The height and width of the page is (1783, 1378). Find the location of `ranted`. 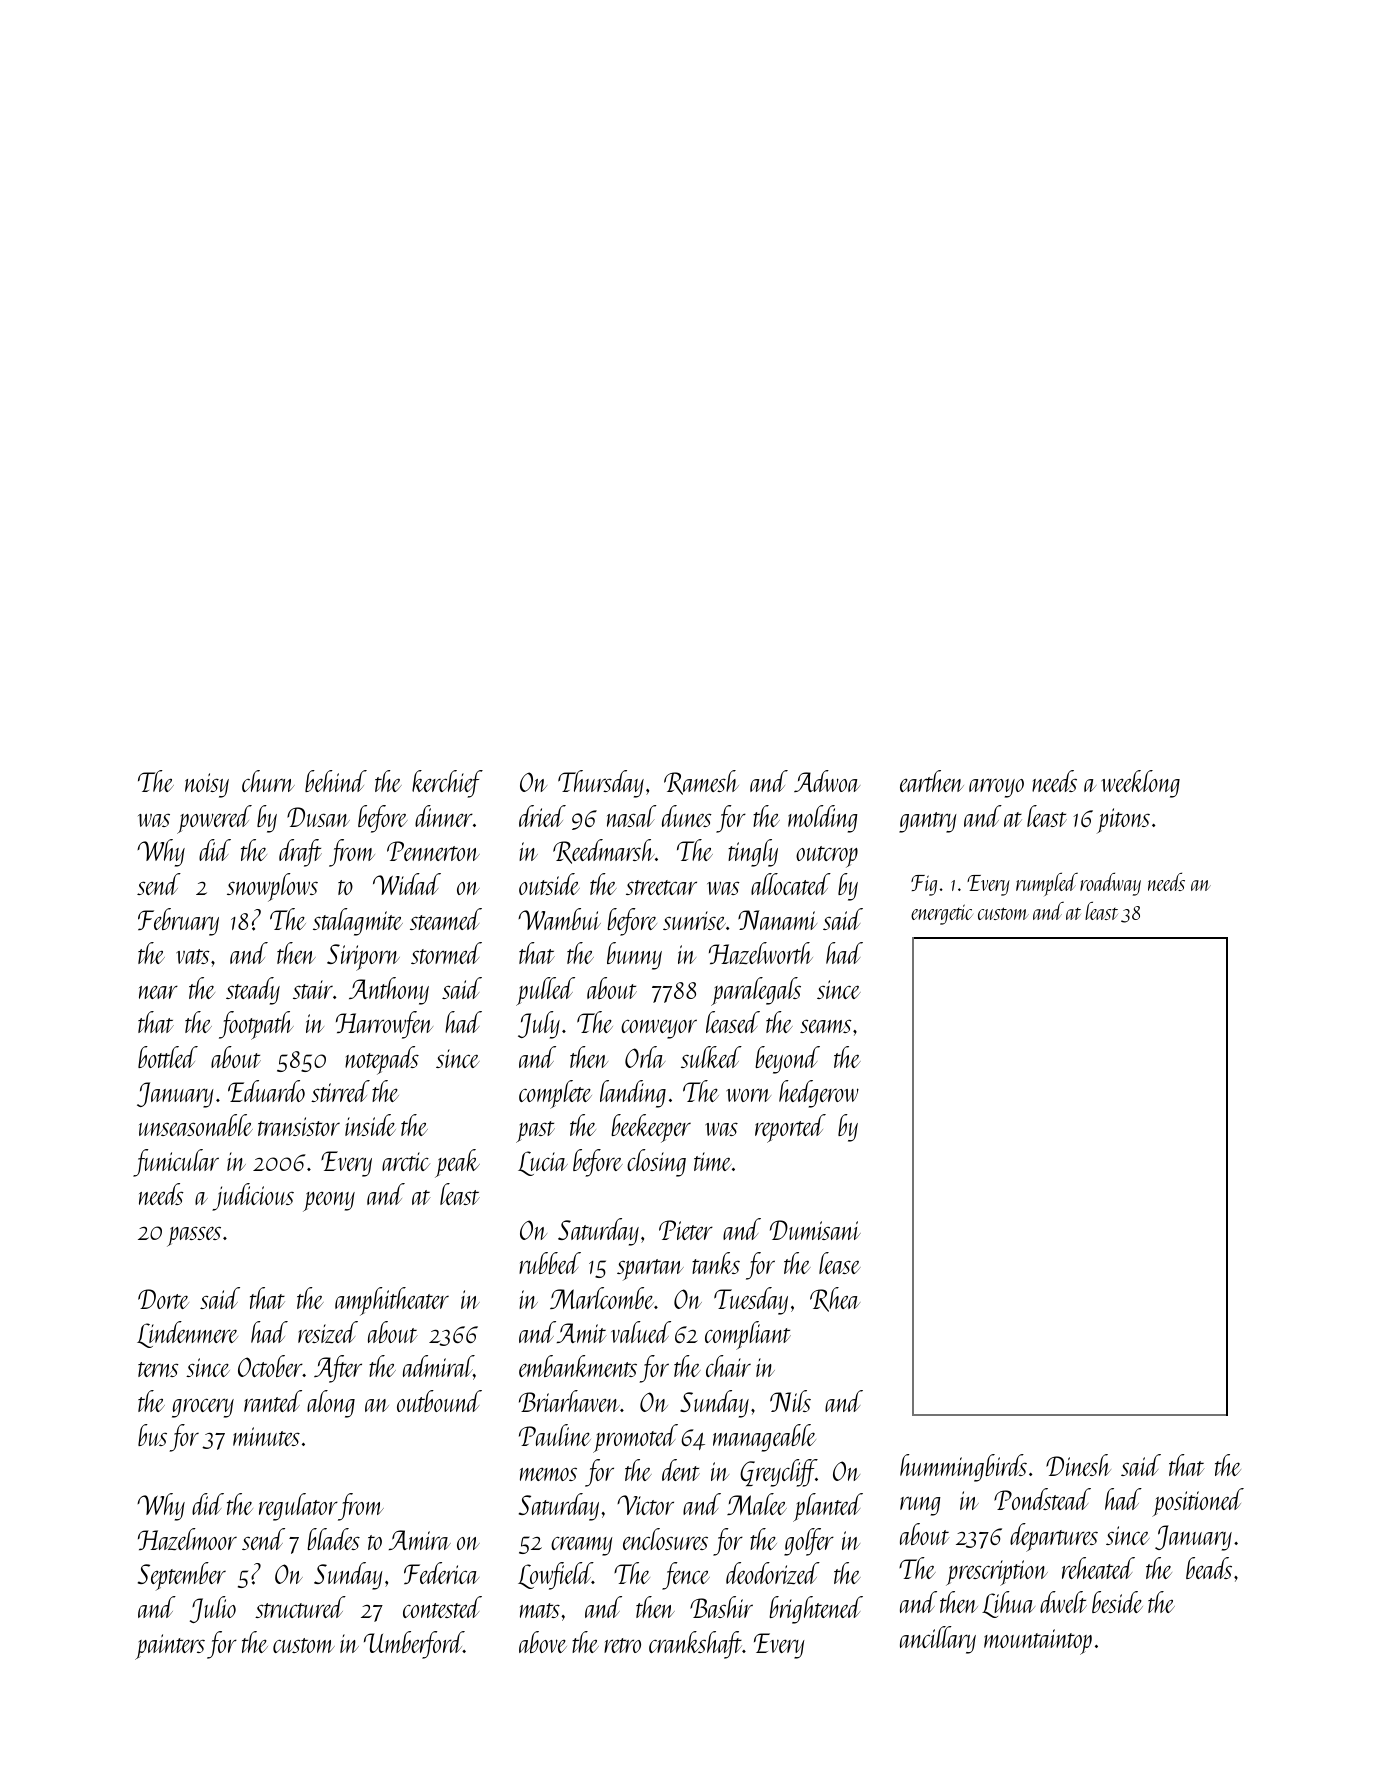

ranted is located at coordinates (273, 1401).
